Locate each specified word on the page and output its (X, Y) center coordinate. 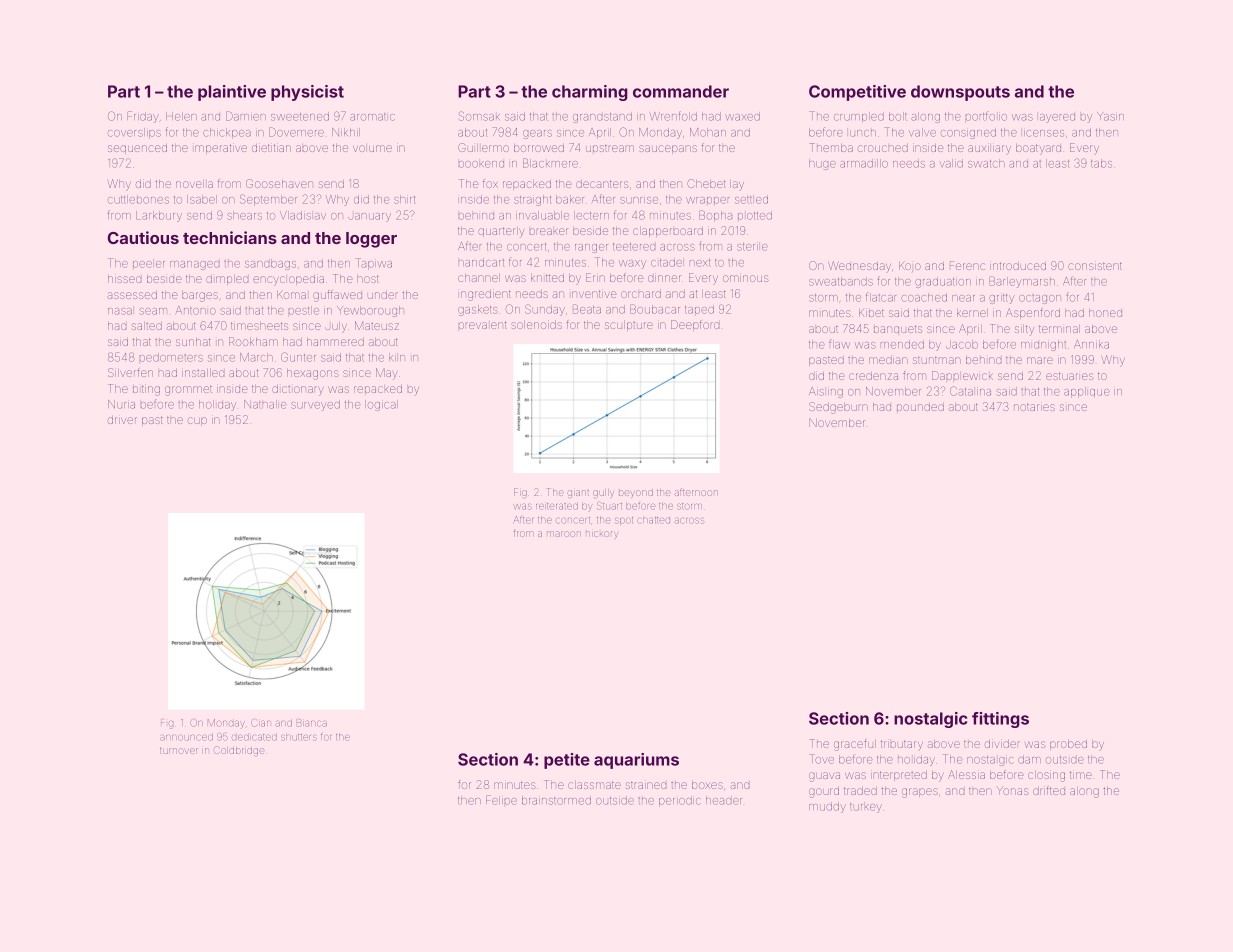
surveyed (315, 405)
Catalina (970, 391)
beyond (636, 493)
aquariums (636, 761)
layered (1057, 118)
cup (197, 421)
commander (681, 91)
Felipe (501, 800)
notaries (1034, 407)
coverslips (134, 133)
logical (381, 405)
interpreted (899, 776)
